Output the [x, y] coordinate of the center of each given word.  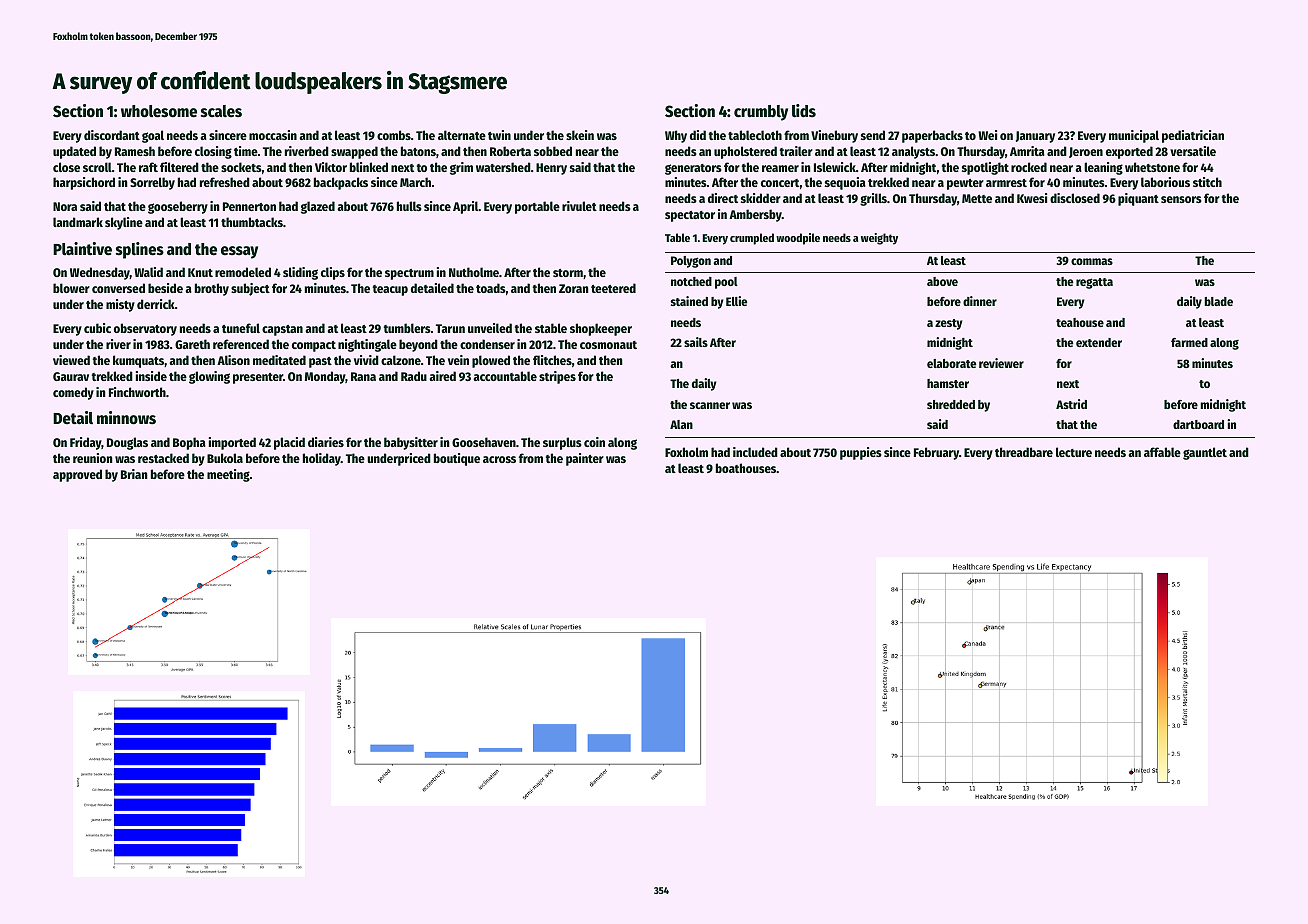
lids [804, 111]
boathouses [746, 468]
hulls [409, 206]
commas [1092, 261]
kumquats [138, 361]
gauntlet [1205, 453]
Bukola [225, 458]
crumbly [761, 113]
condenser [487, 344]
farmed [1189, 342]
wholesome [159, 111]
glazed [318, 207]
